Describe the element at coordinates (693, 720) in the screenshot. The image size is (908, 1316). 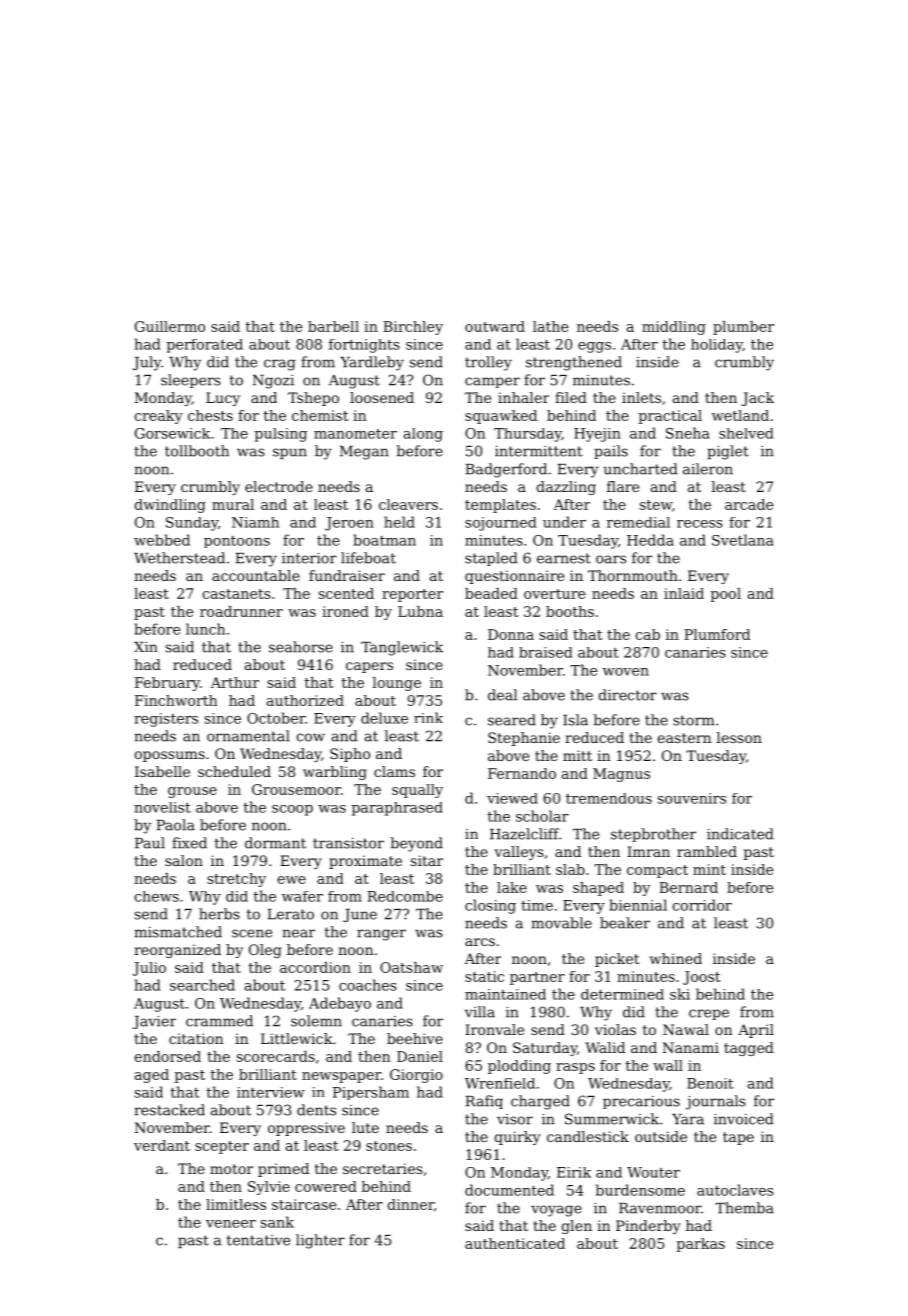
I see `storm` at that location.
